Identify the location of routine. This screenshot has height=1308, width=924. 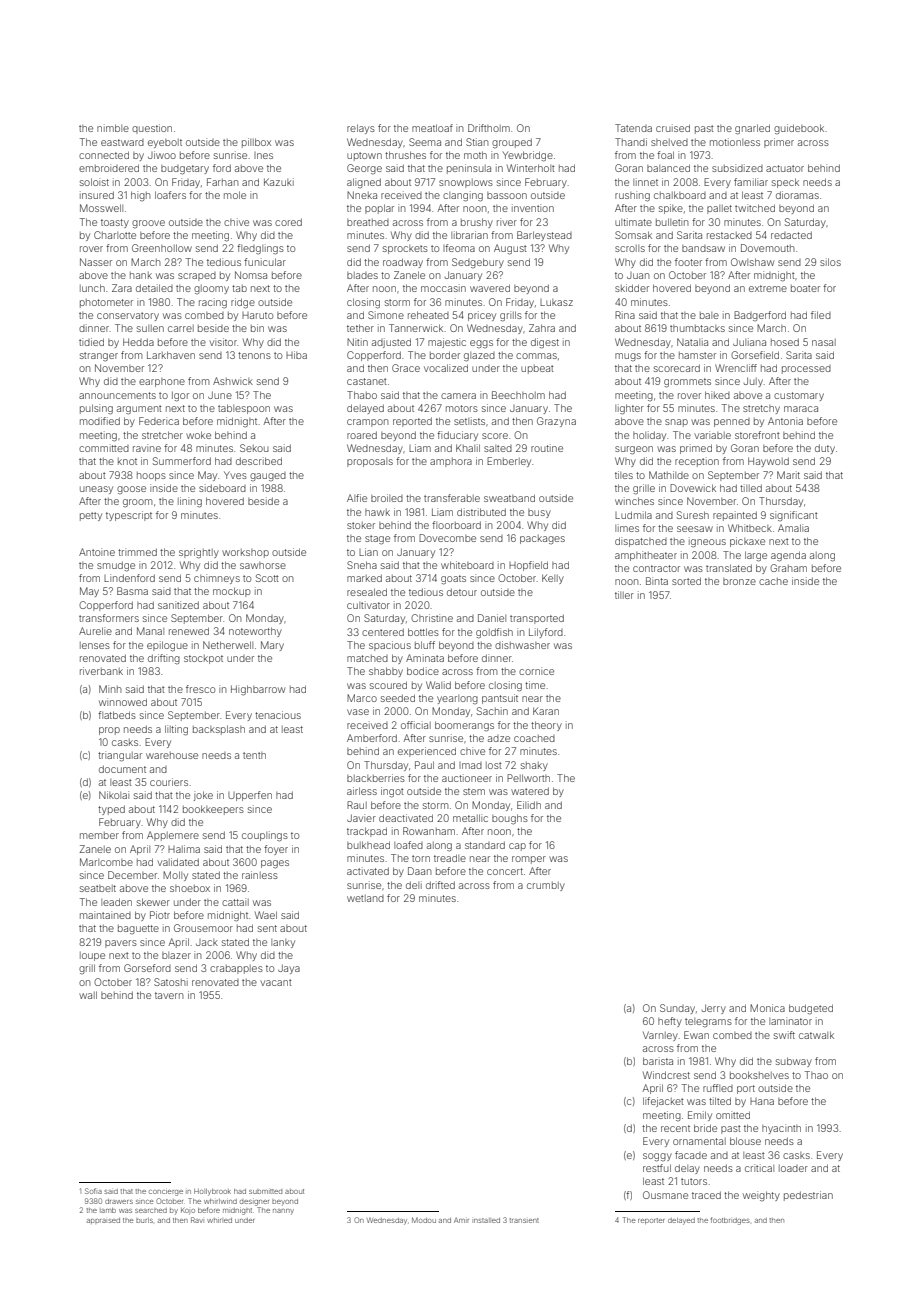
(547, 448).
